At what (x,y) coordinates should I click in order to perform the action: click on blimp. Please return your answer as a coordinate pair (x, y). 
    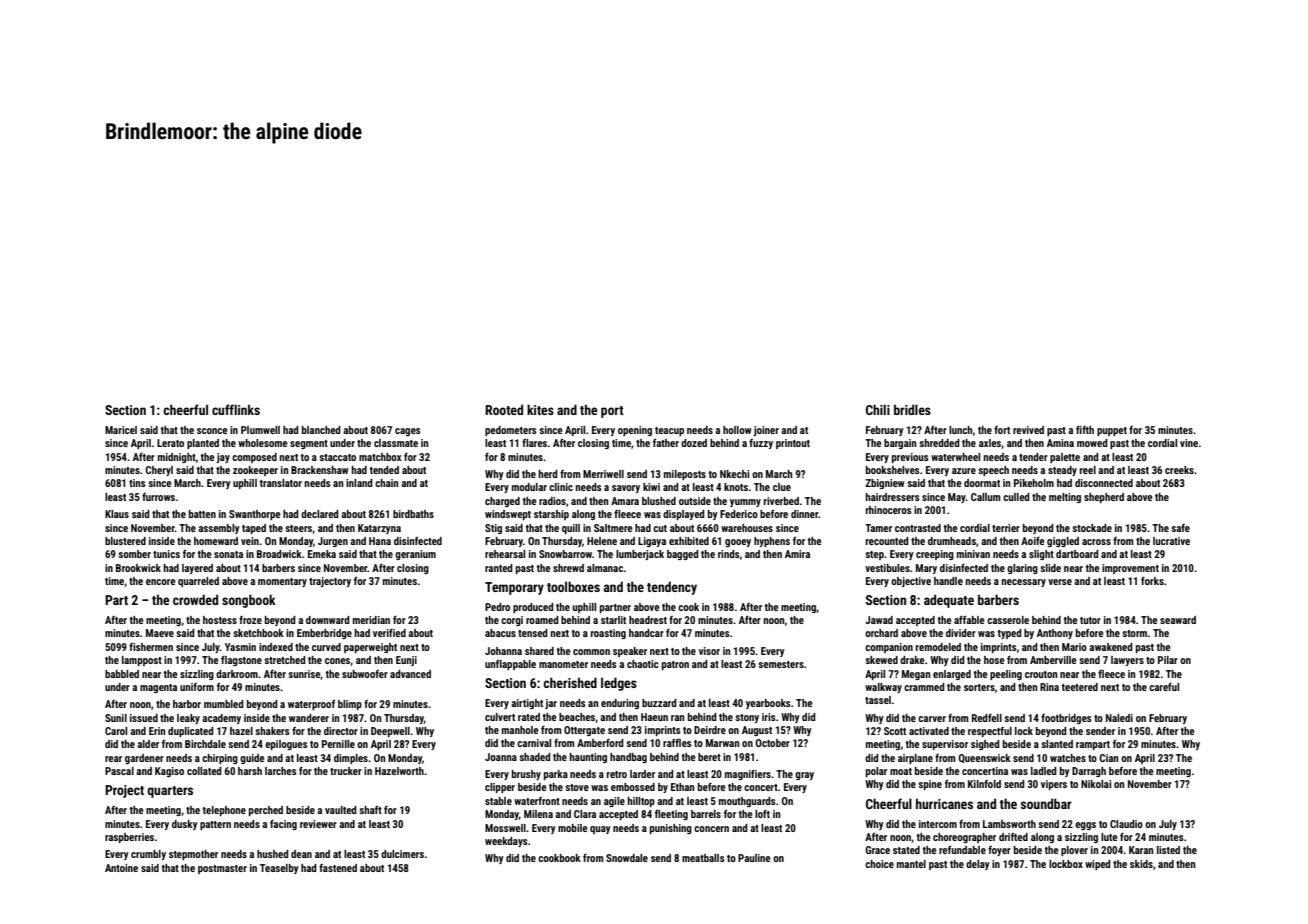
    Looking at the image, I should click on (350, 705).
